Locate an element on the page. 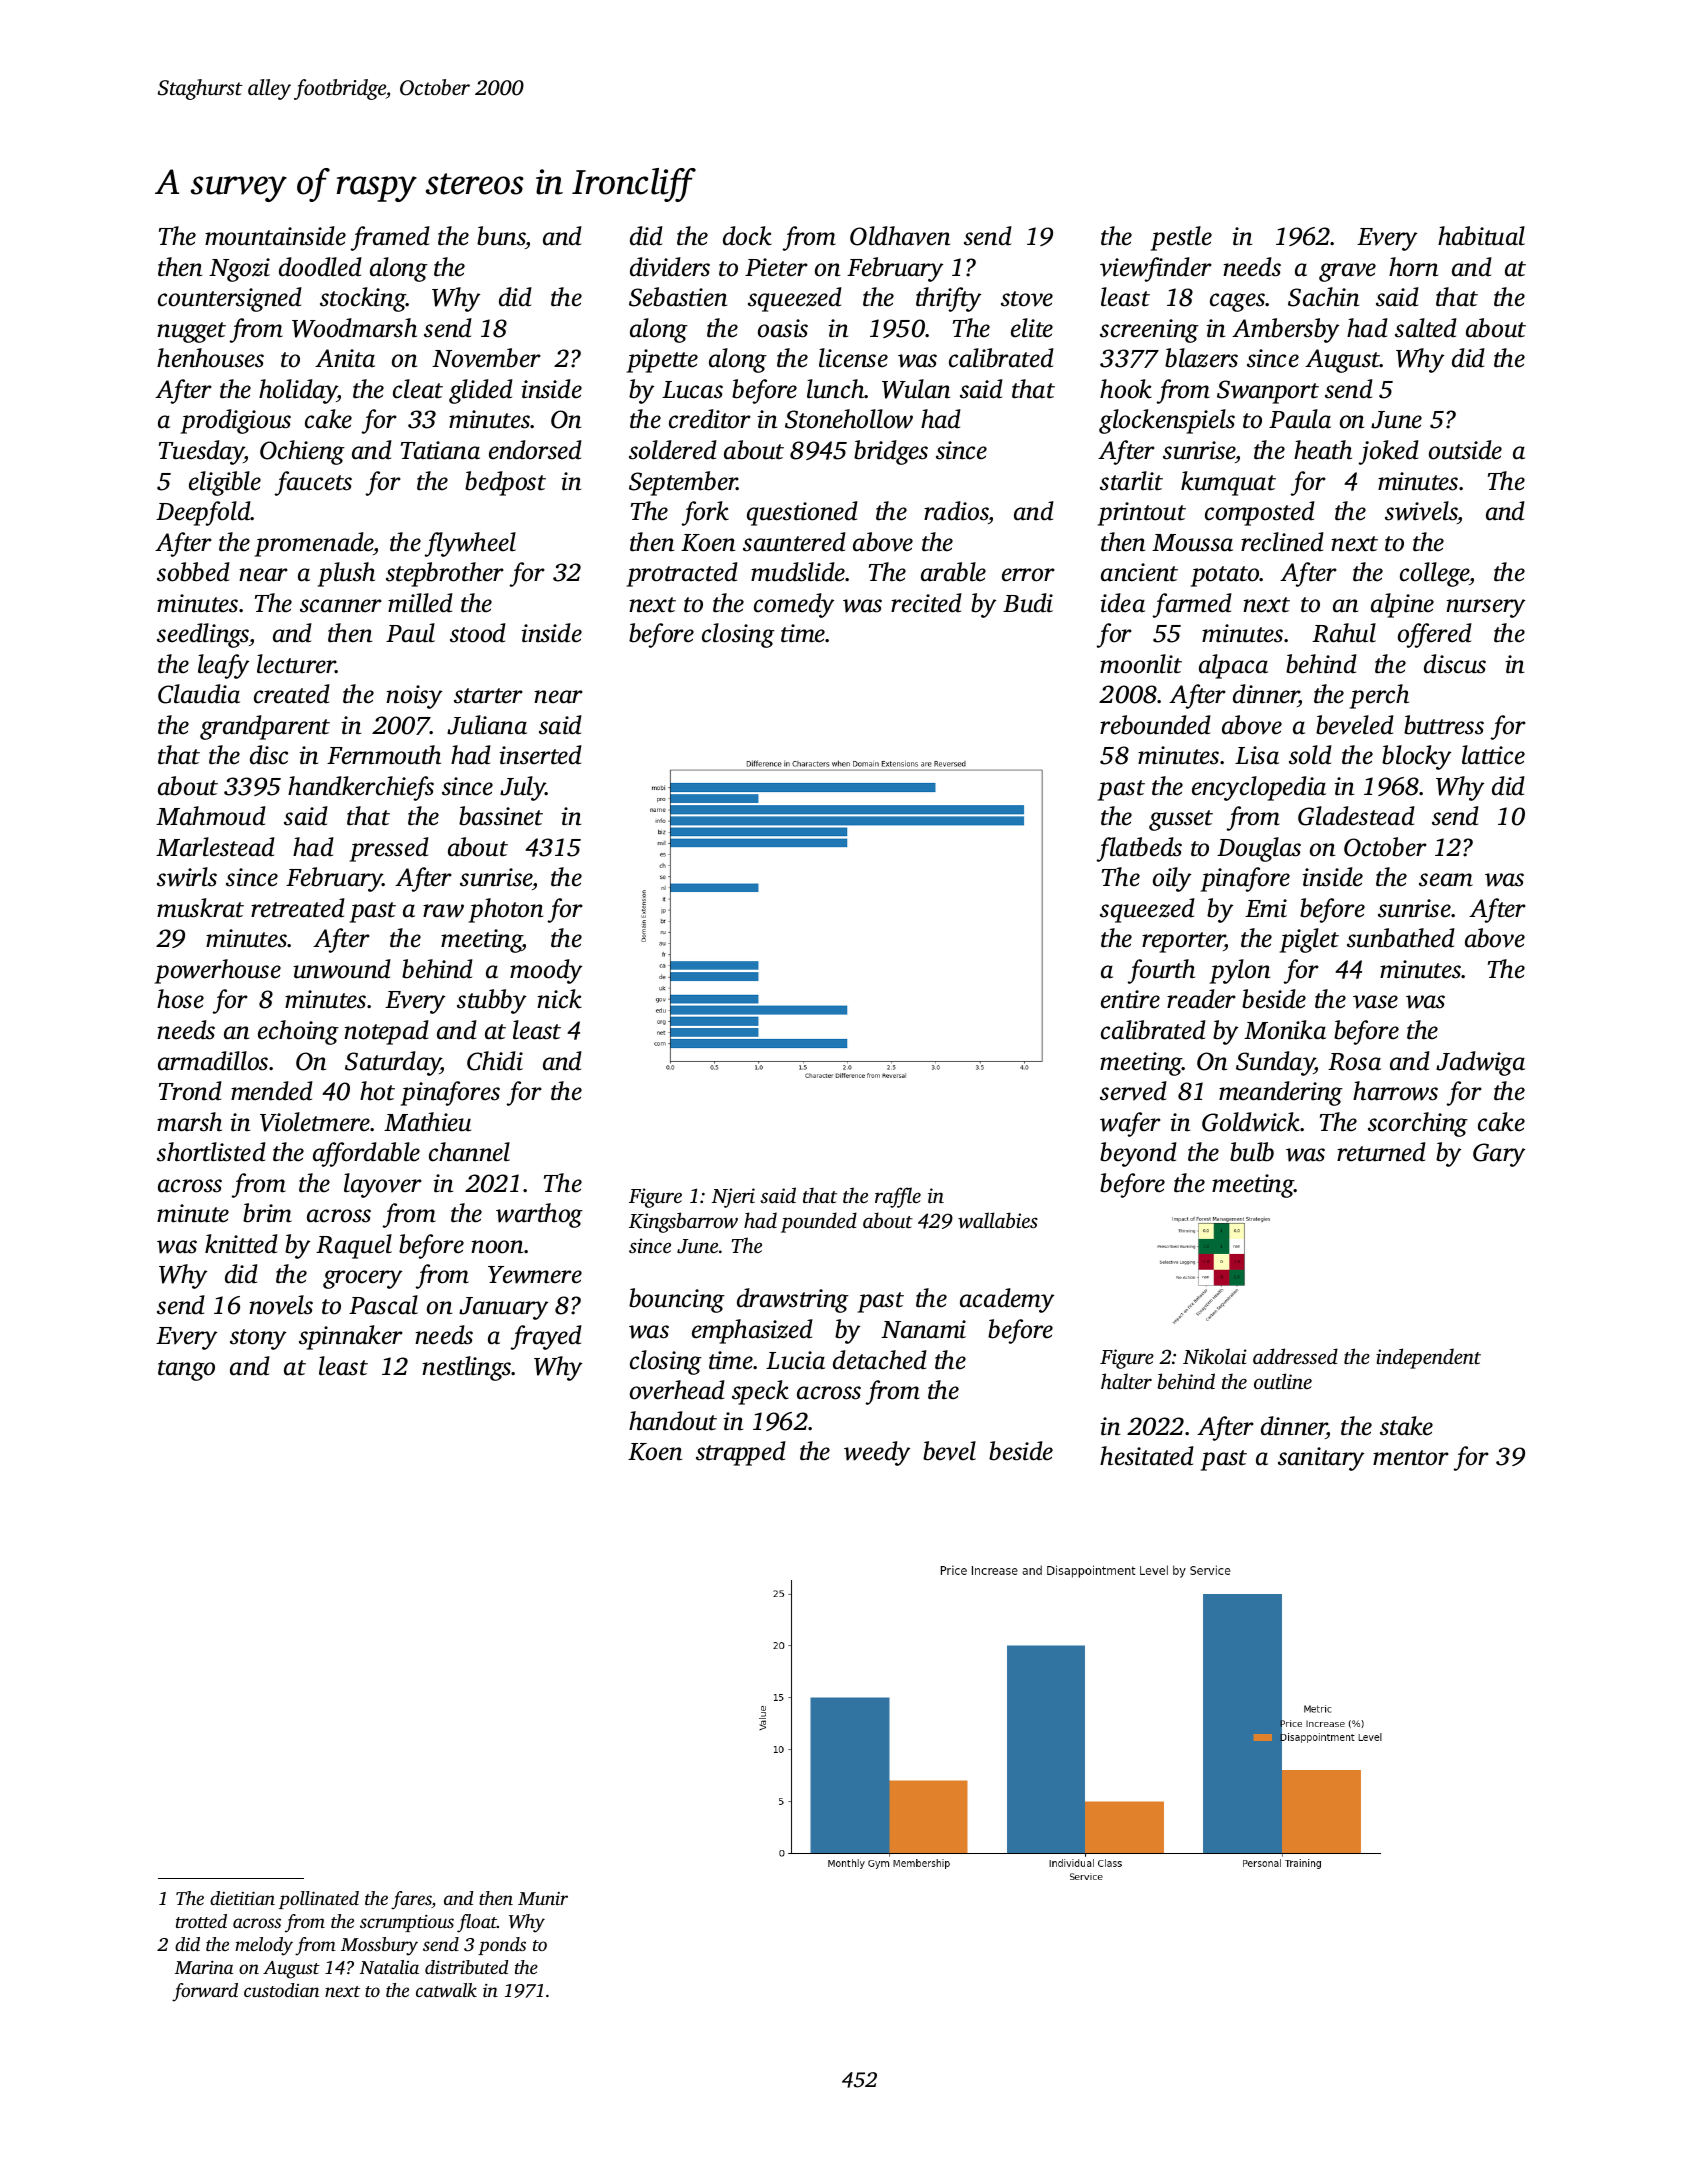 This document has width=1683, height=2178. spinnaker is located at coordinates (351, 1337).
